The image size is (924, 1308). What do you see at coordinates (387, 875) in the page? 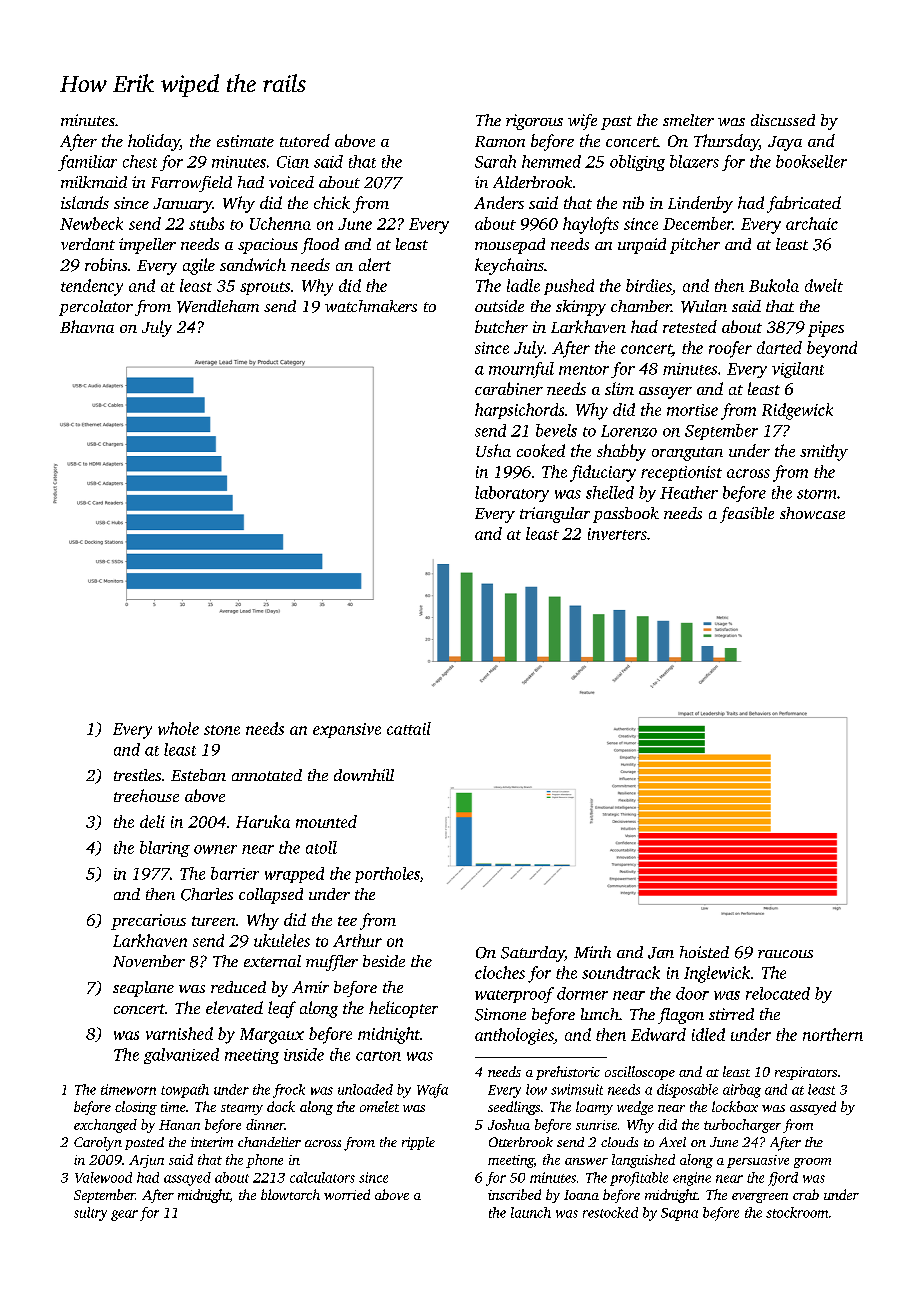
I see `portholes` at bounding box center [387, 875].
